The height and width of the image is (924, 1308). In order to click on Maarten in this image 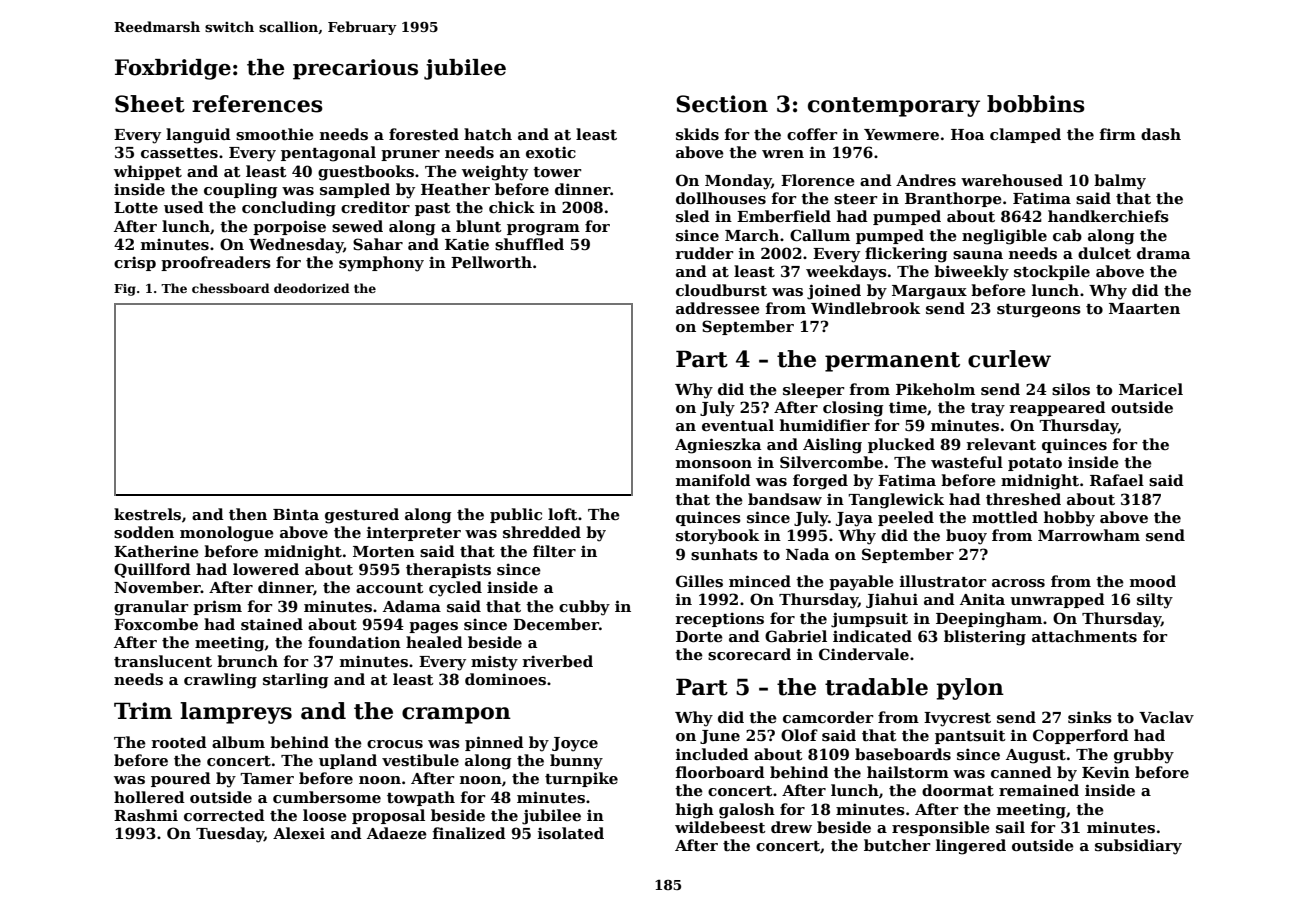, I will do `click(1144, 308)`.
